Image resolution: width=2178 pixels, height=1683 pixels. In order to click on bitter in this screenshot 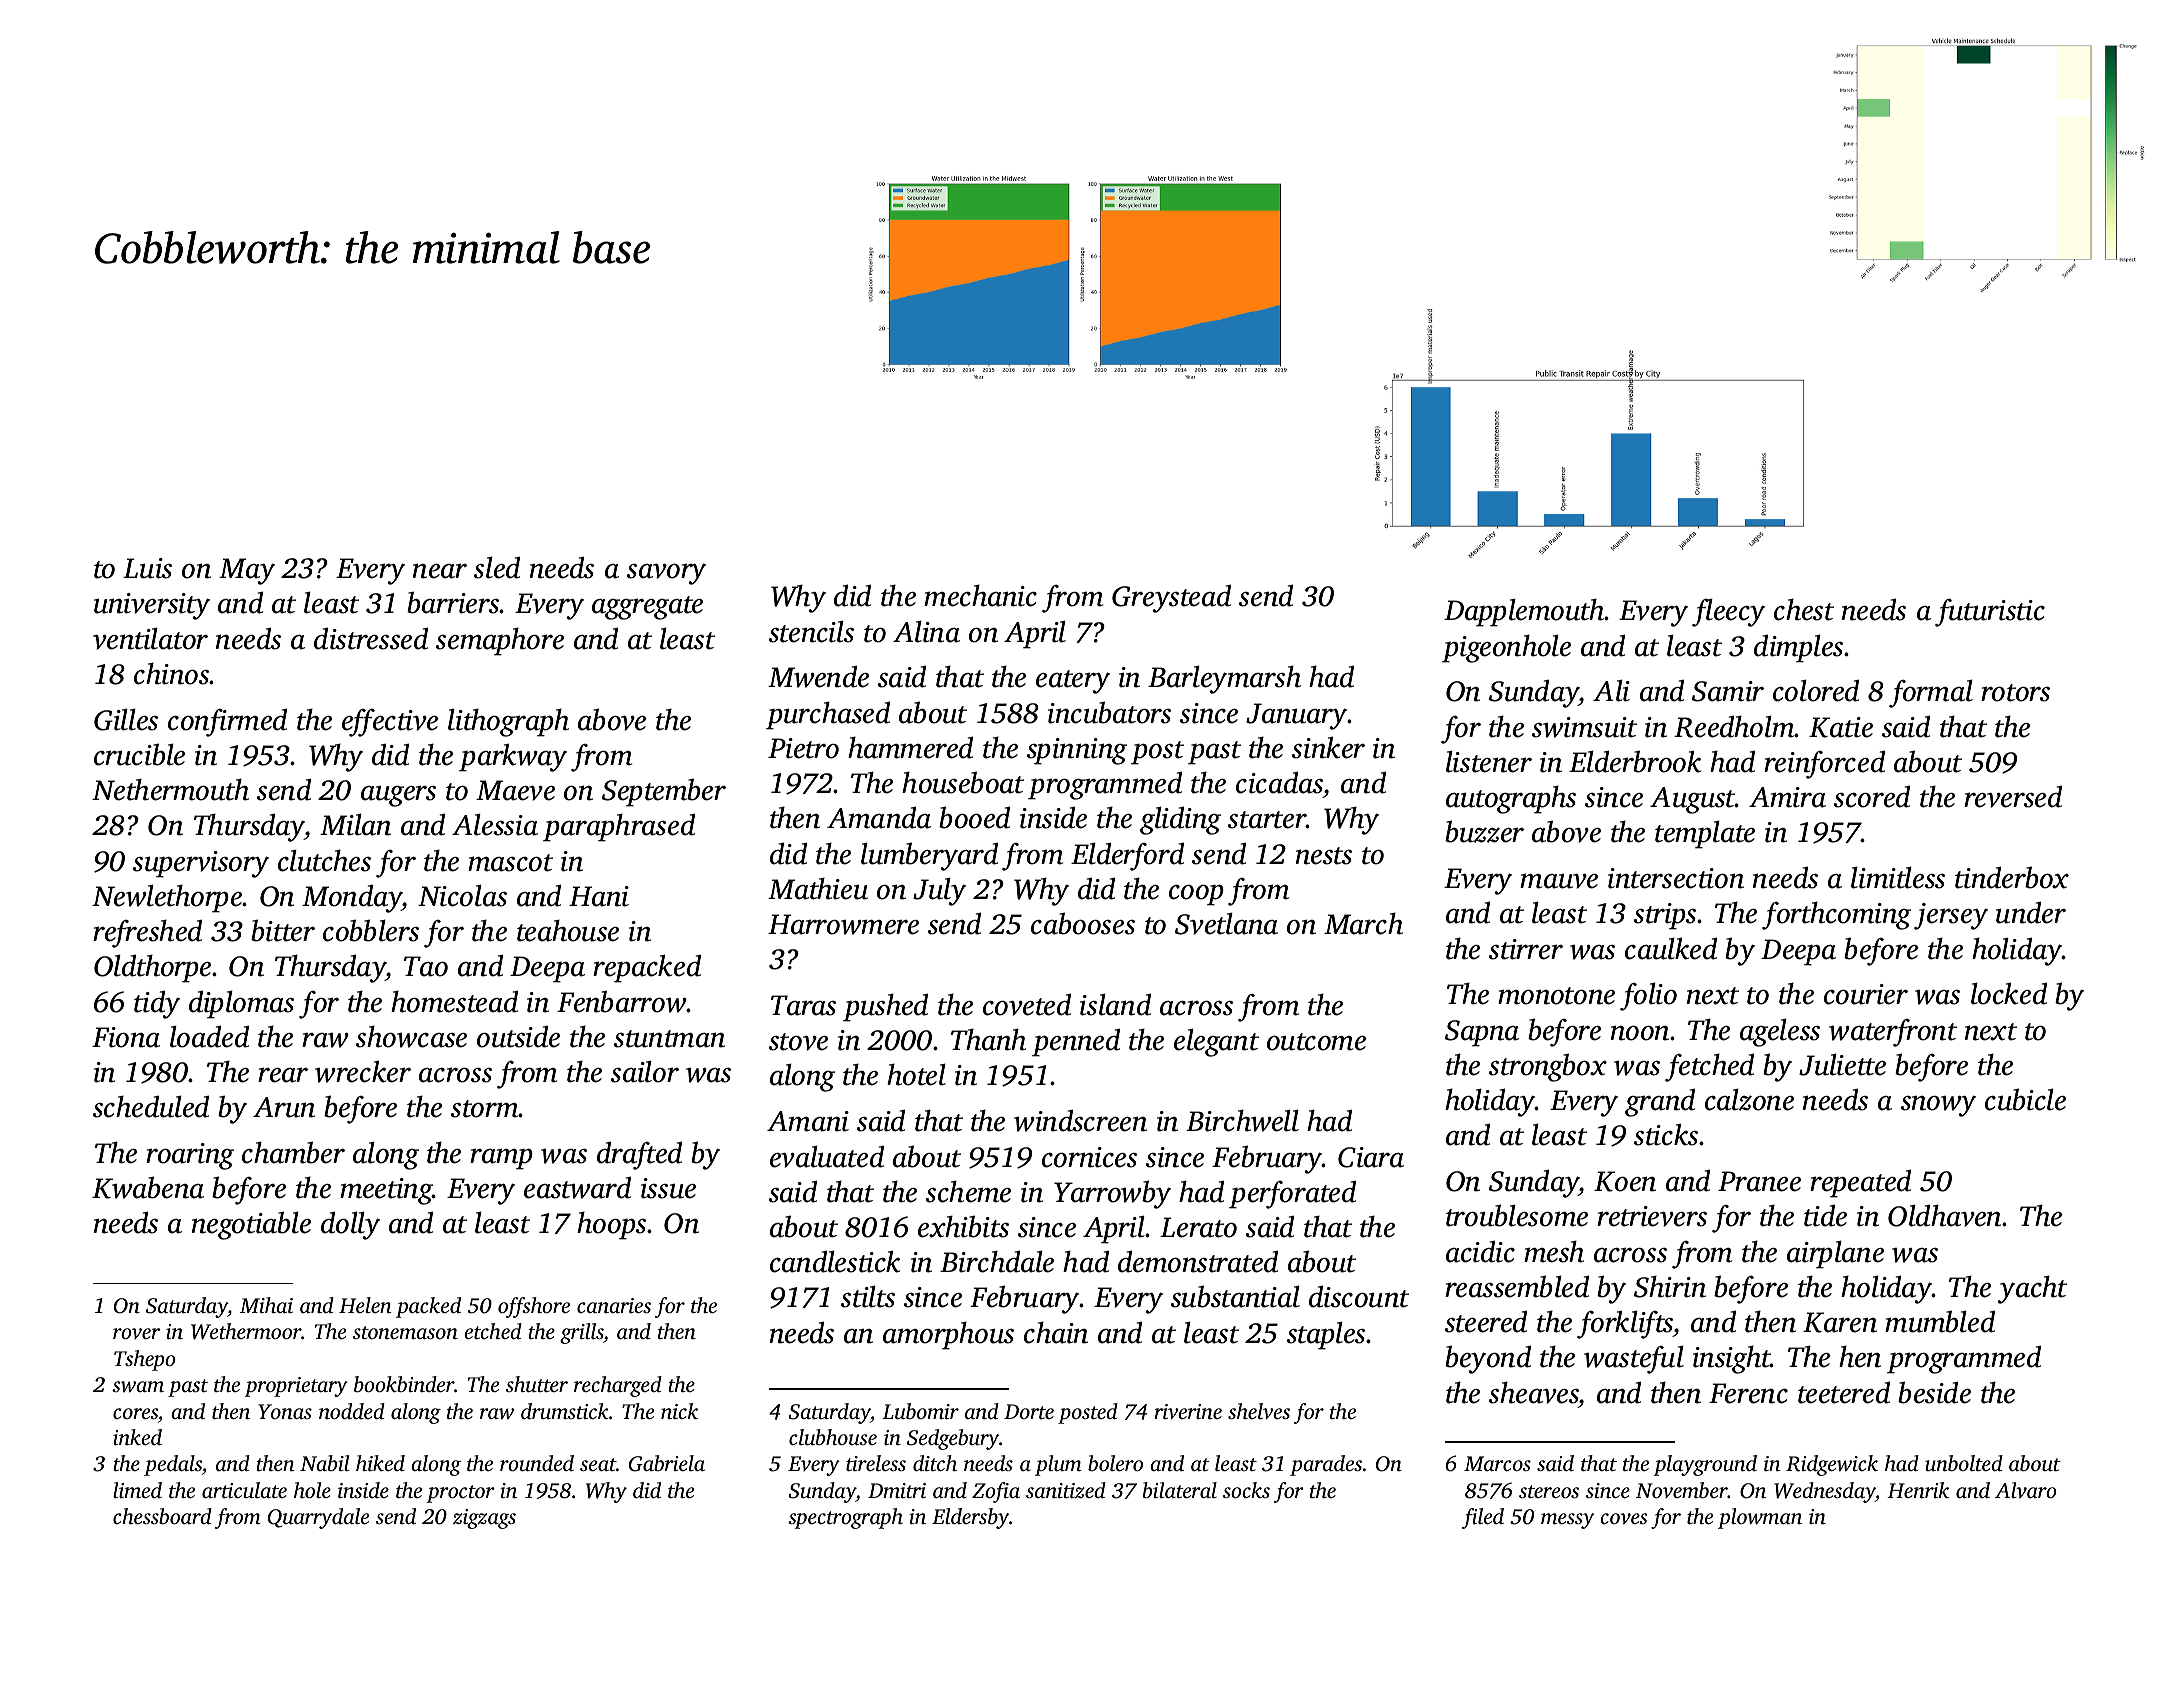, I will do `click(283, 930)`.
